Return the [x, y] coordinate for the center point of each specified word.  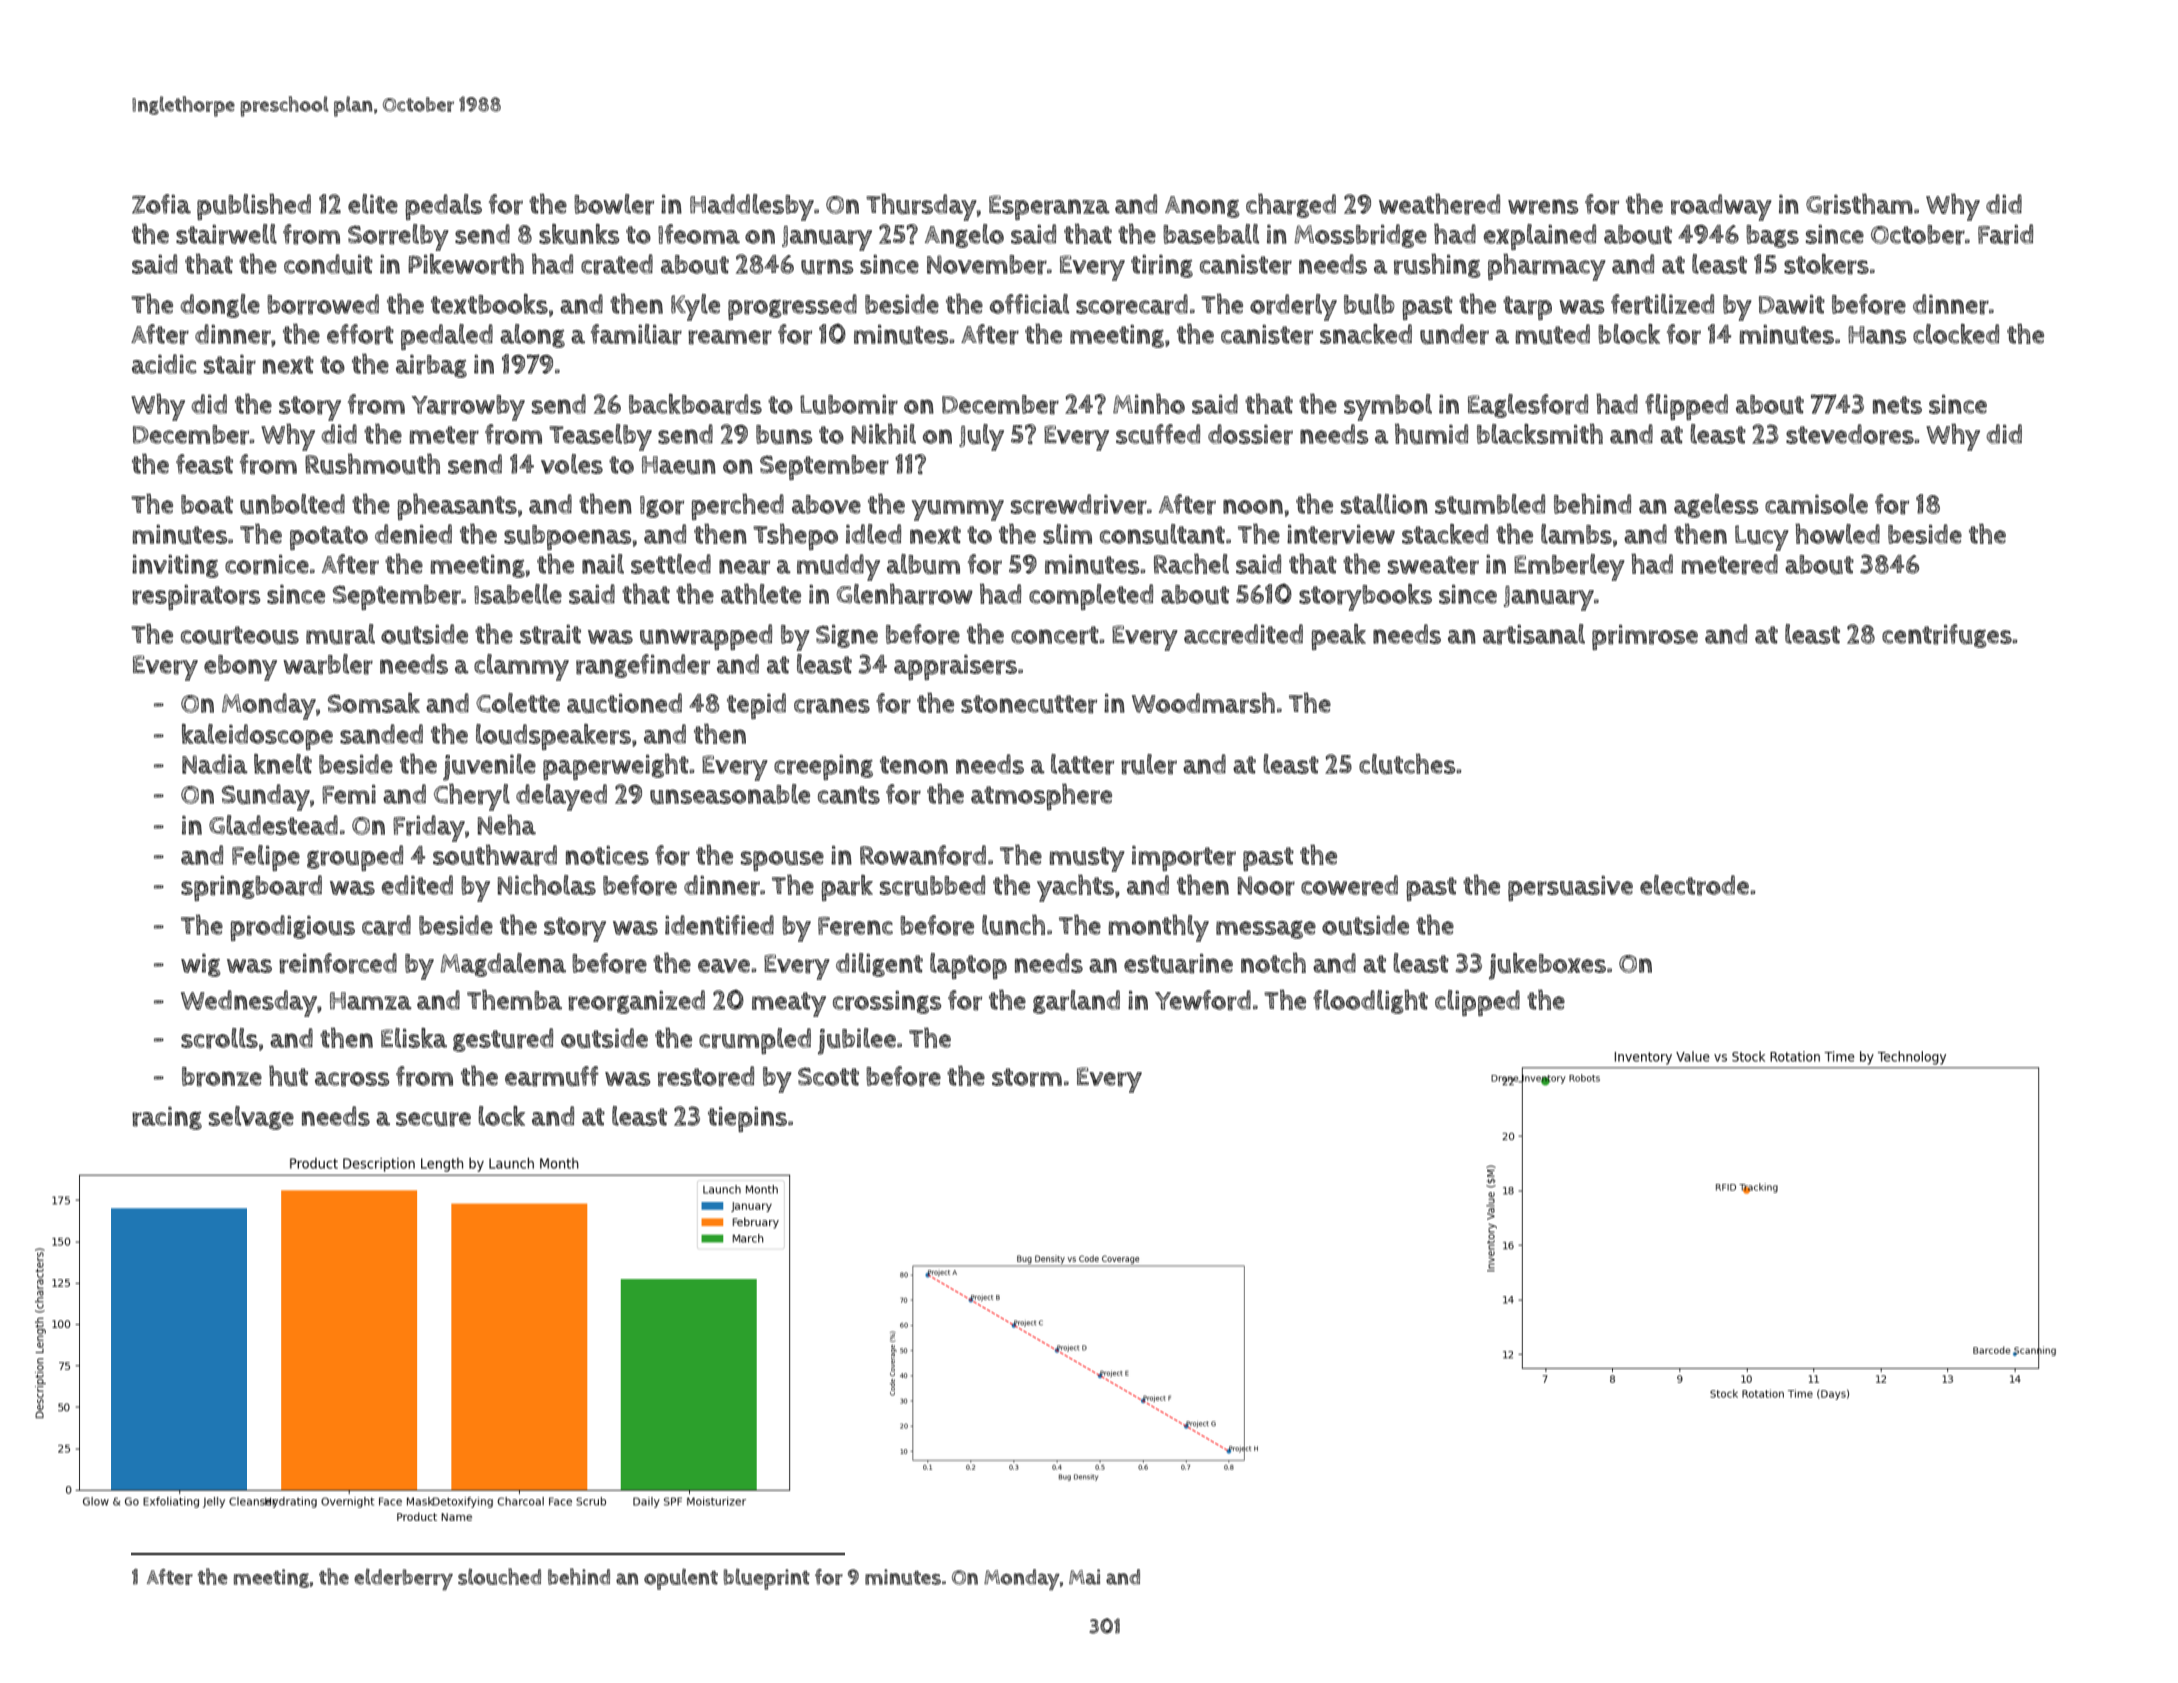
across [352, 1079]
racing [167, 1118]
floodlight [1370, 1001]
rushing [1437, 265]
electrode [1694, 885]
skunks [579, 234]
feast [204, 464]
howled [1837, 533]
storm [1027, 1077]
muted [1552, 334]
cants [849, 795]
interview [1341, 534]
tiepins [747, 1119]
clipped [1477, 1003]
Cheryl [472, 797]
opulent [681, 1579]
